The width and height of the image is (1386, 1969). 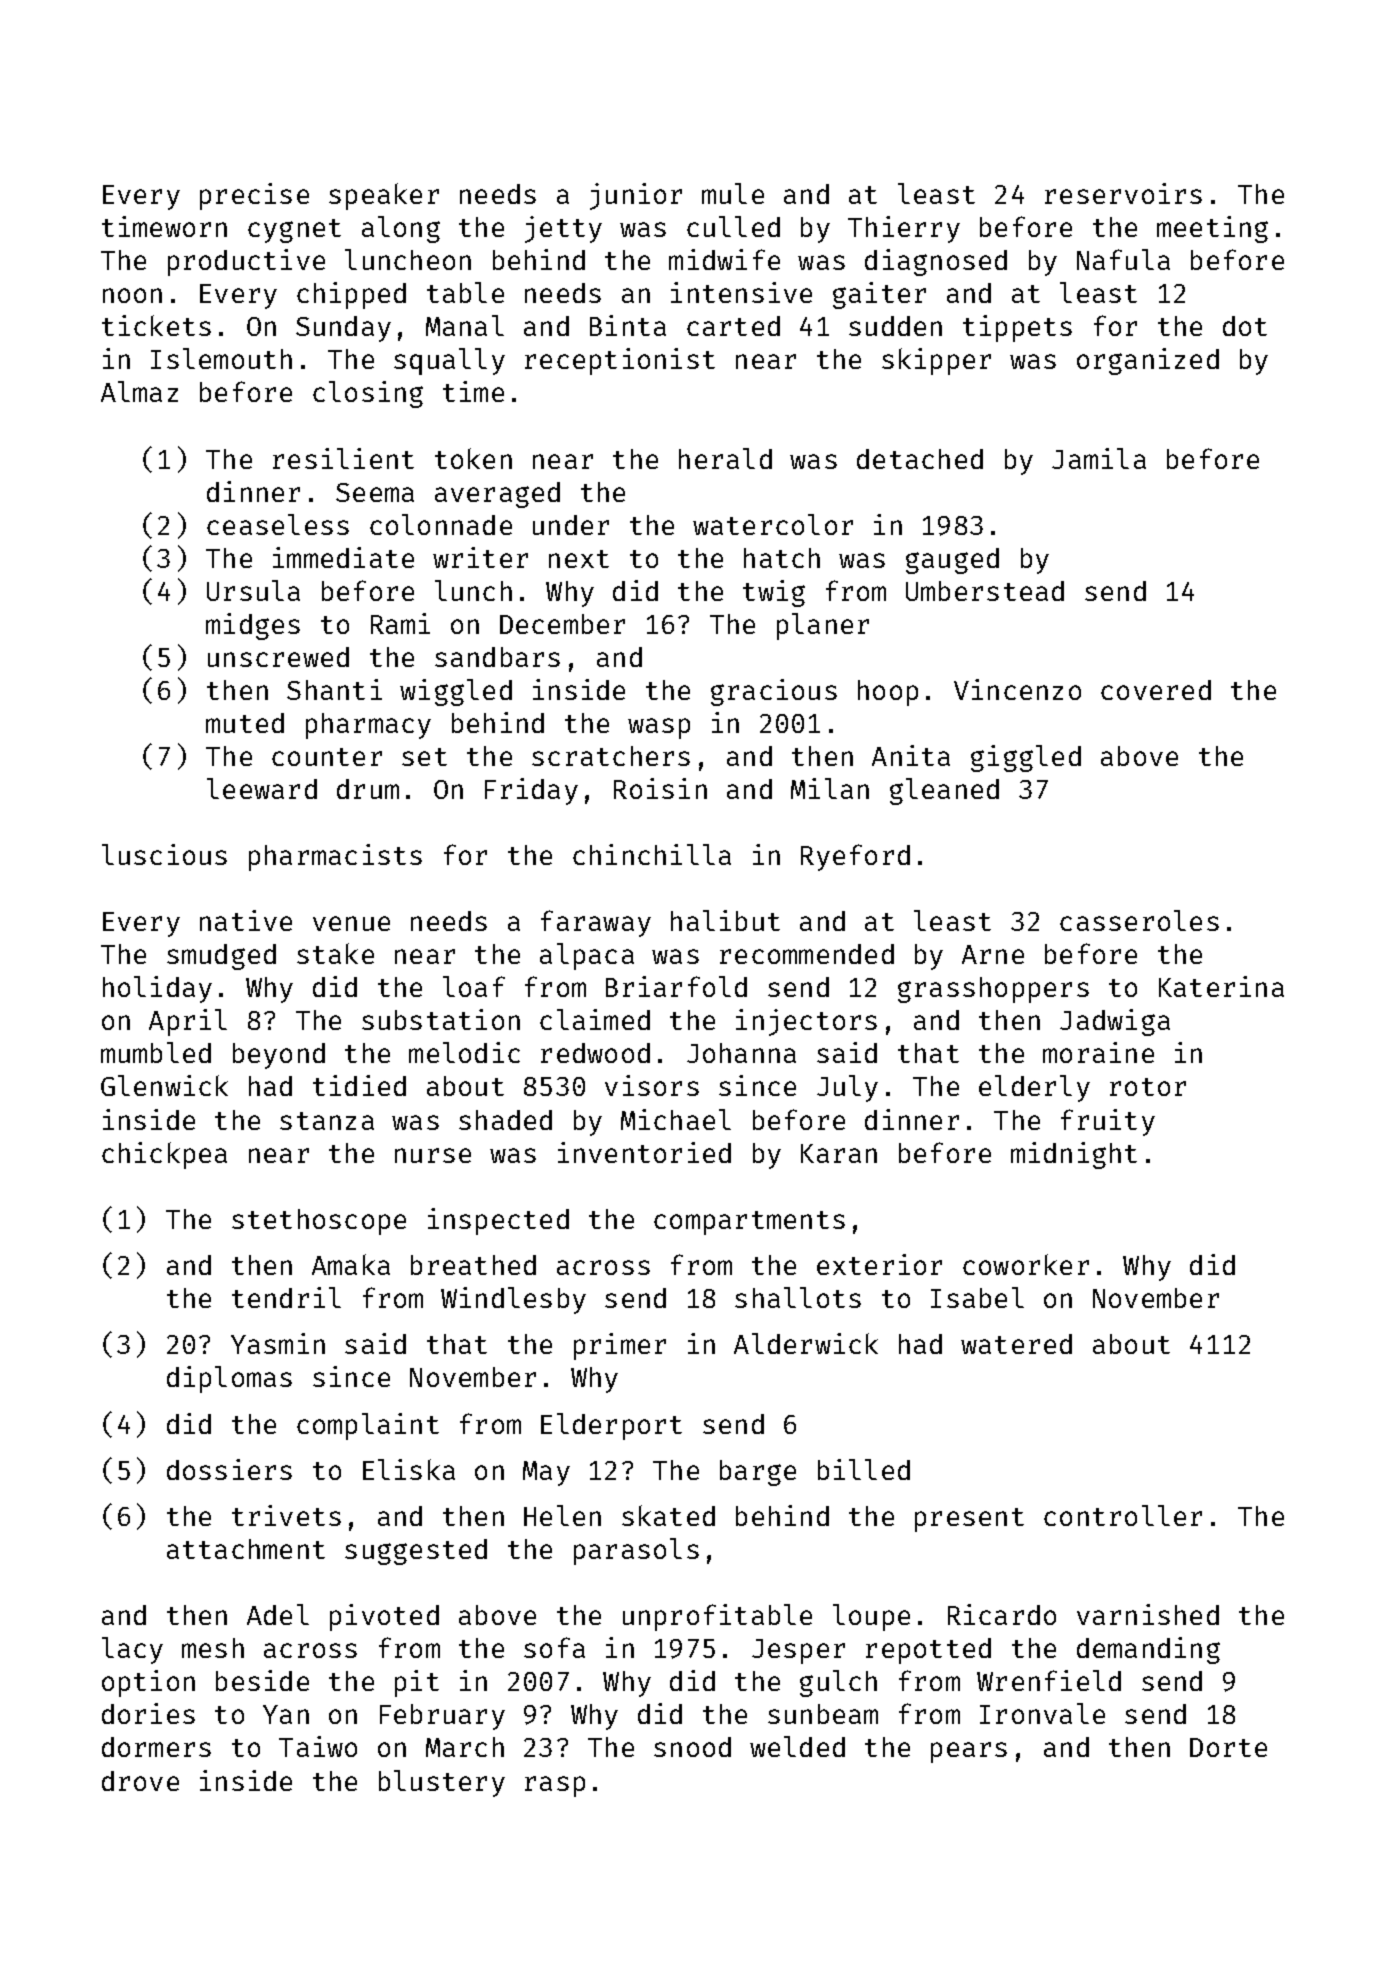 I want to click on Michael, so click(x=676, y=1119).
